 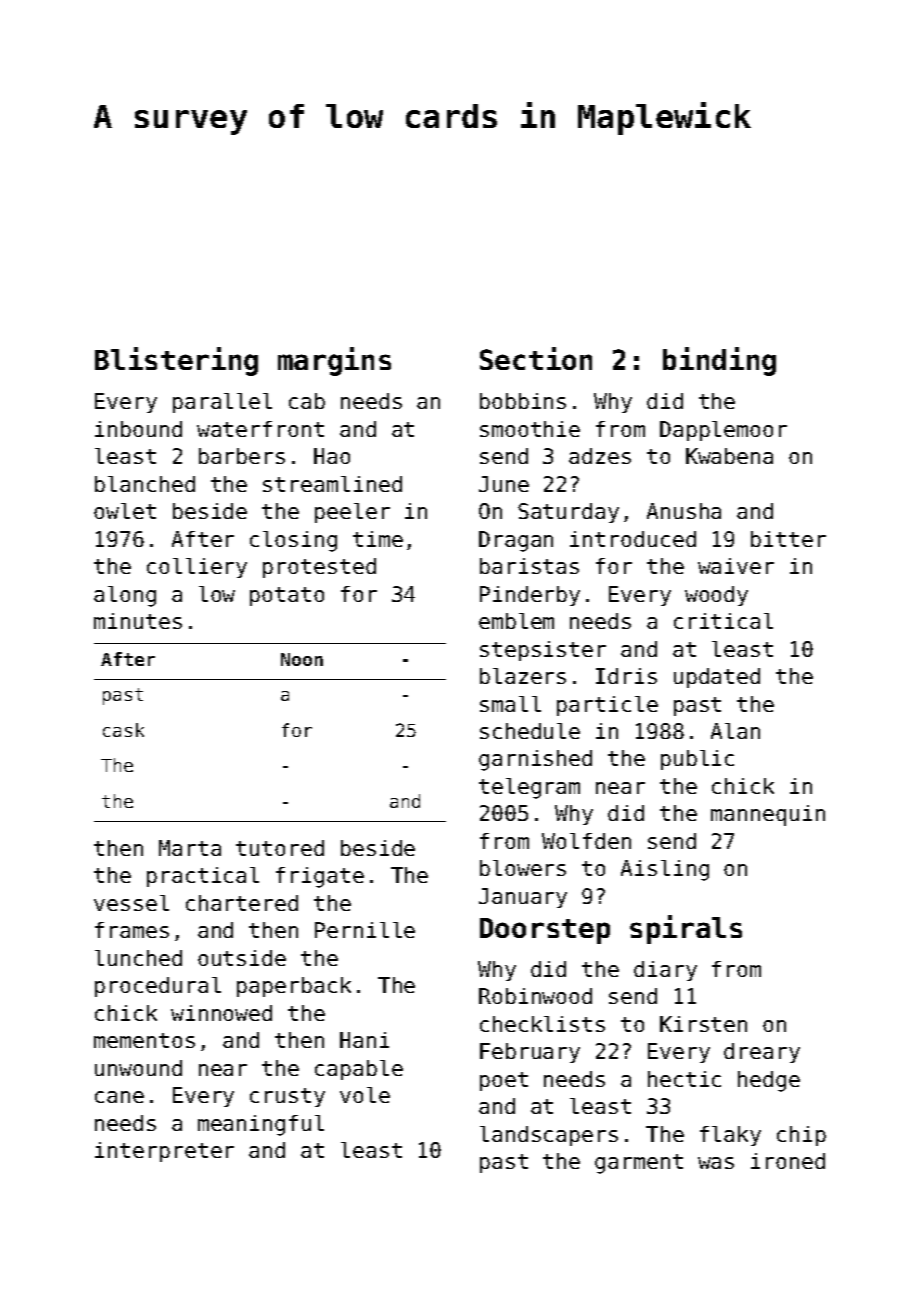 I want to click on adzes, so click(x=600, y=456).
